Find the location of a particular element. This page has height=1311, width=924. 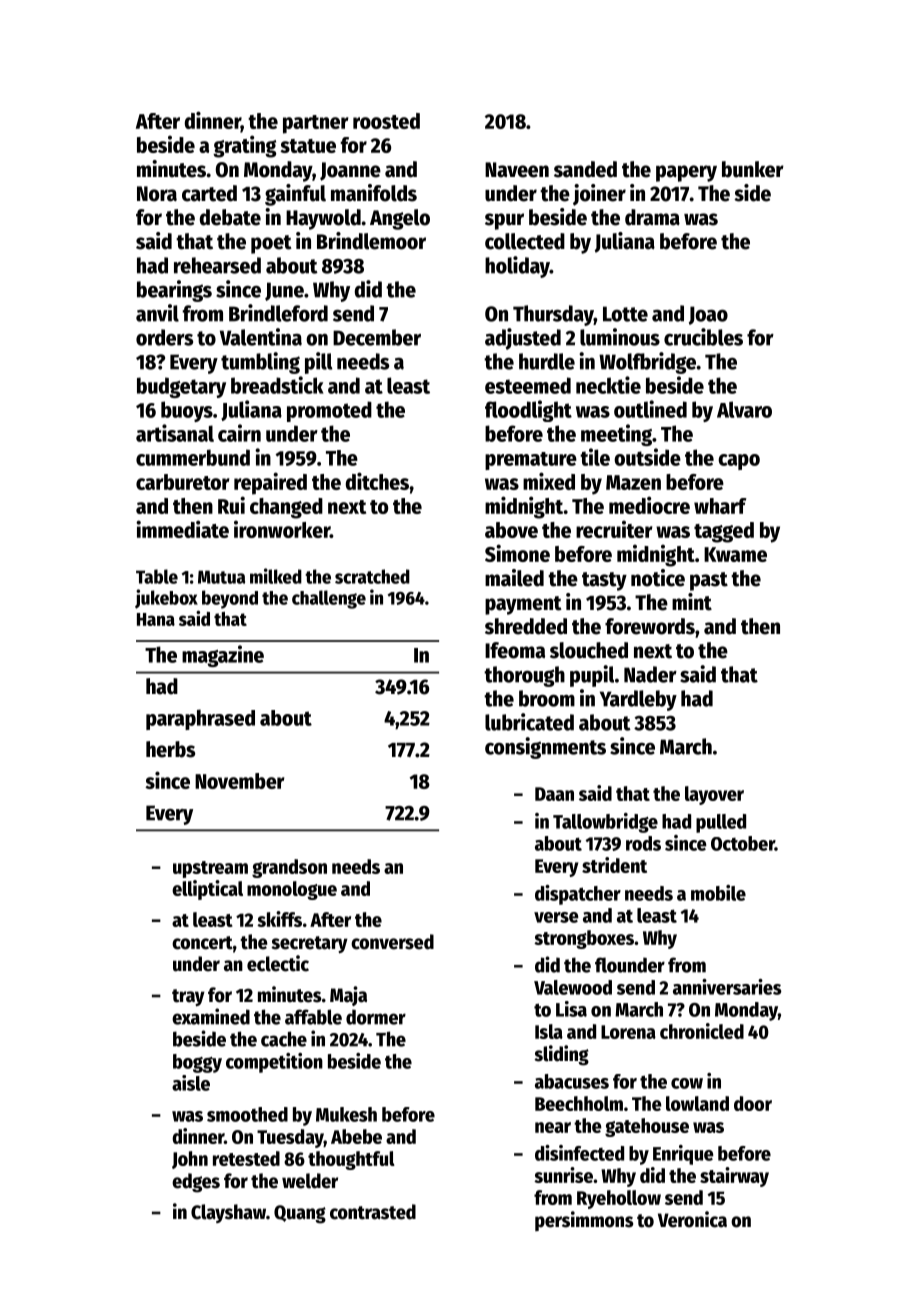

above is located at coordinates (511, 530).
